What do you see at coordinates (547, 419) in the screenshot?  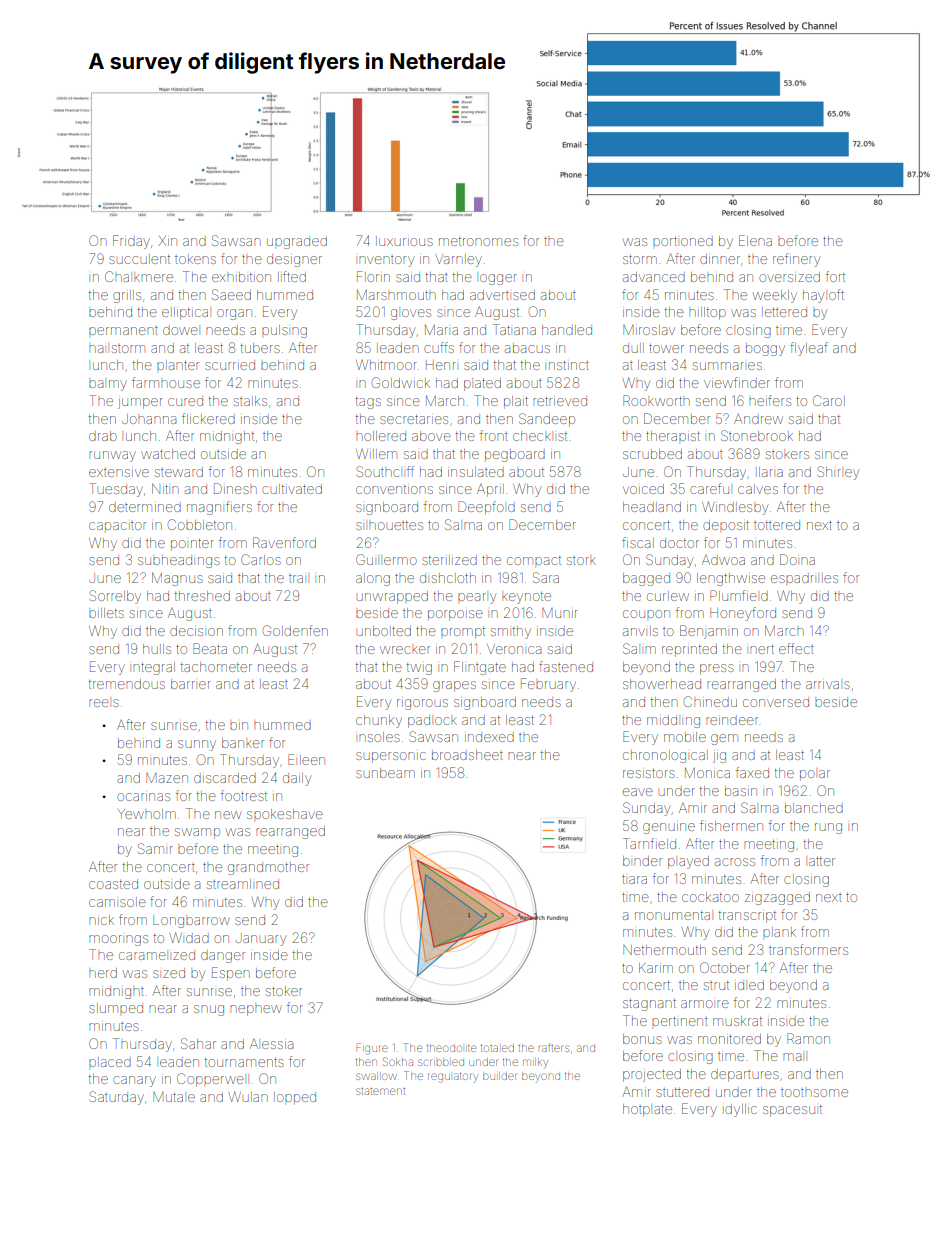 I see `Sandeep` at bounding box center [547, 419].
